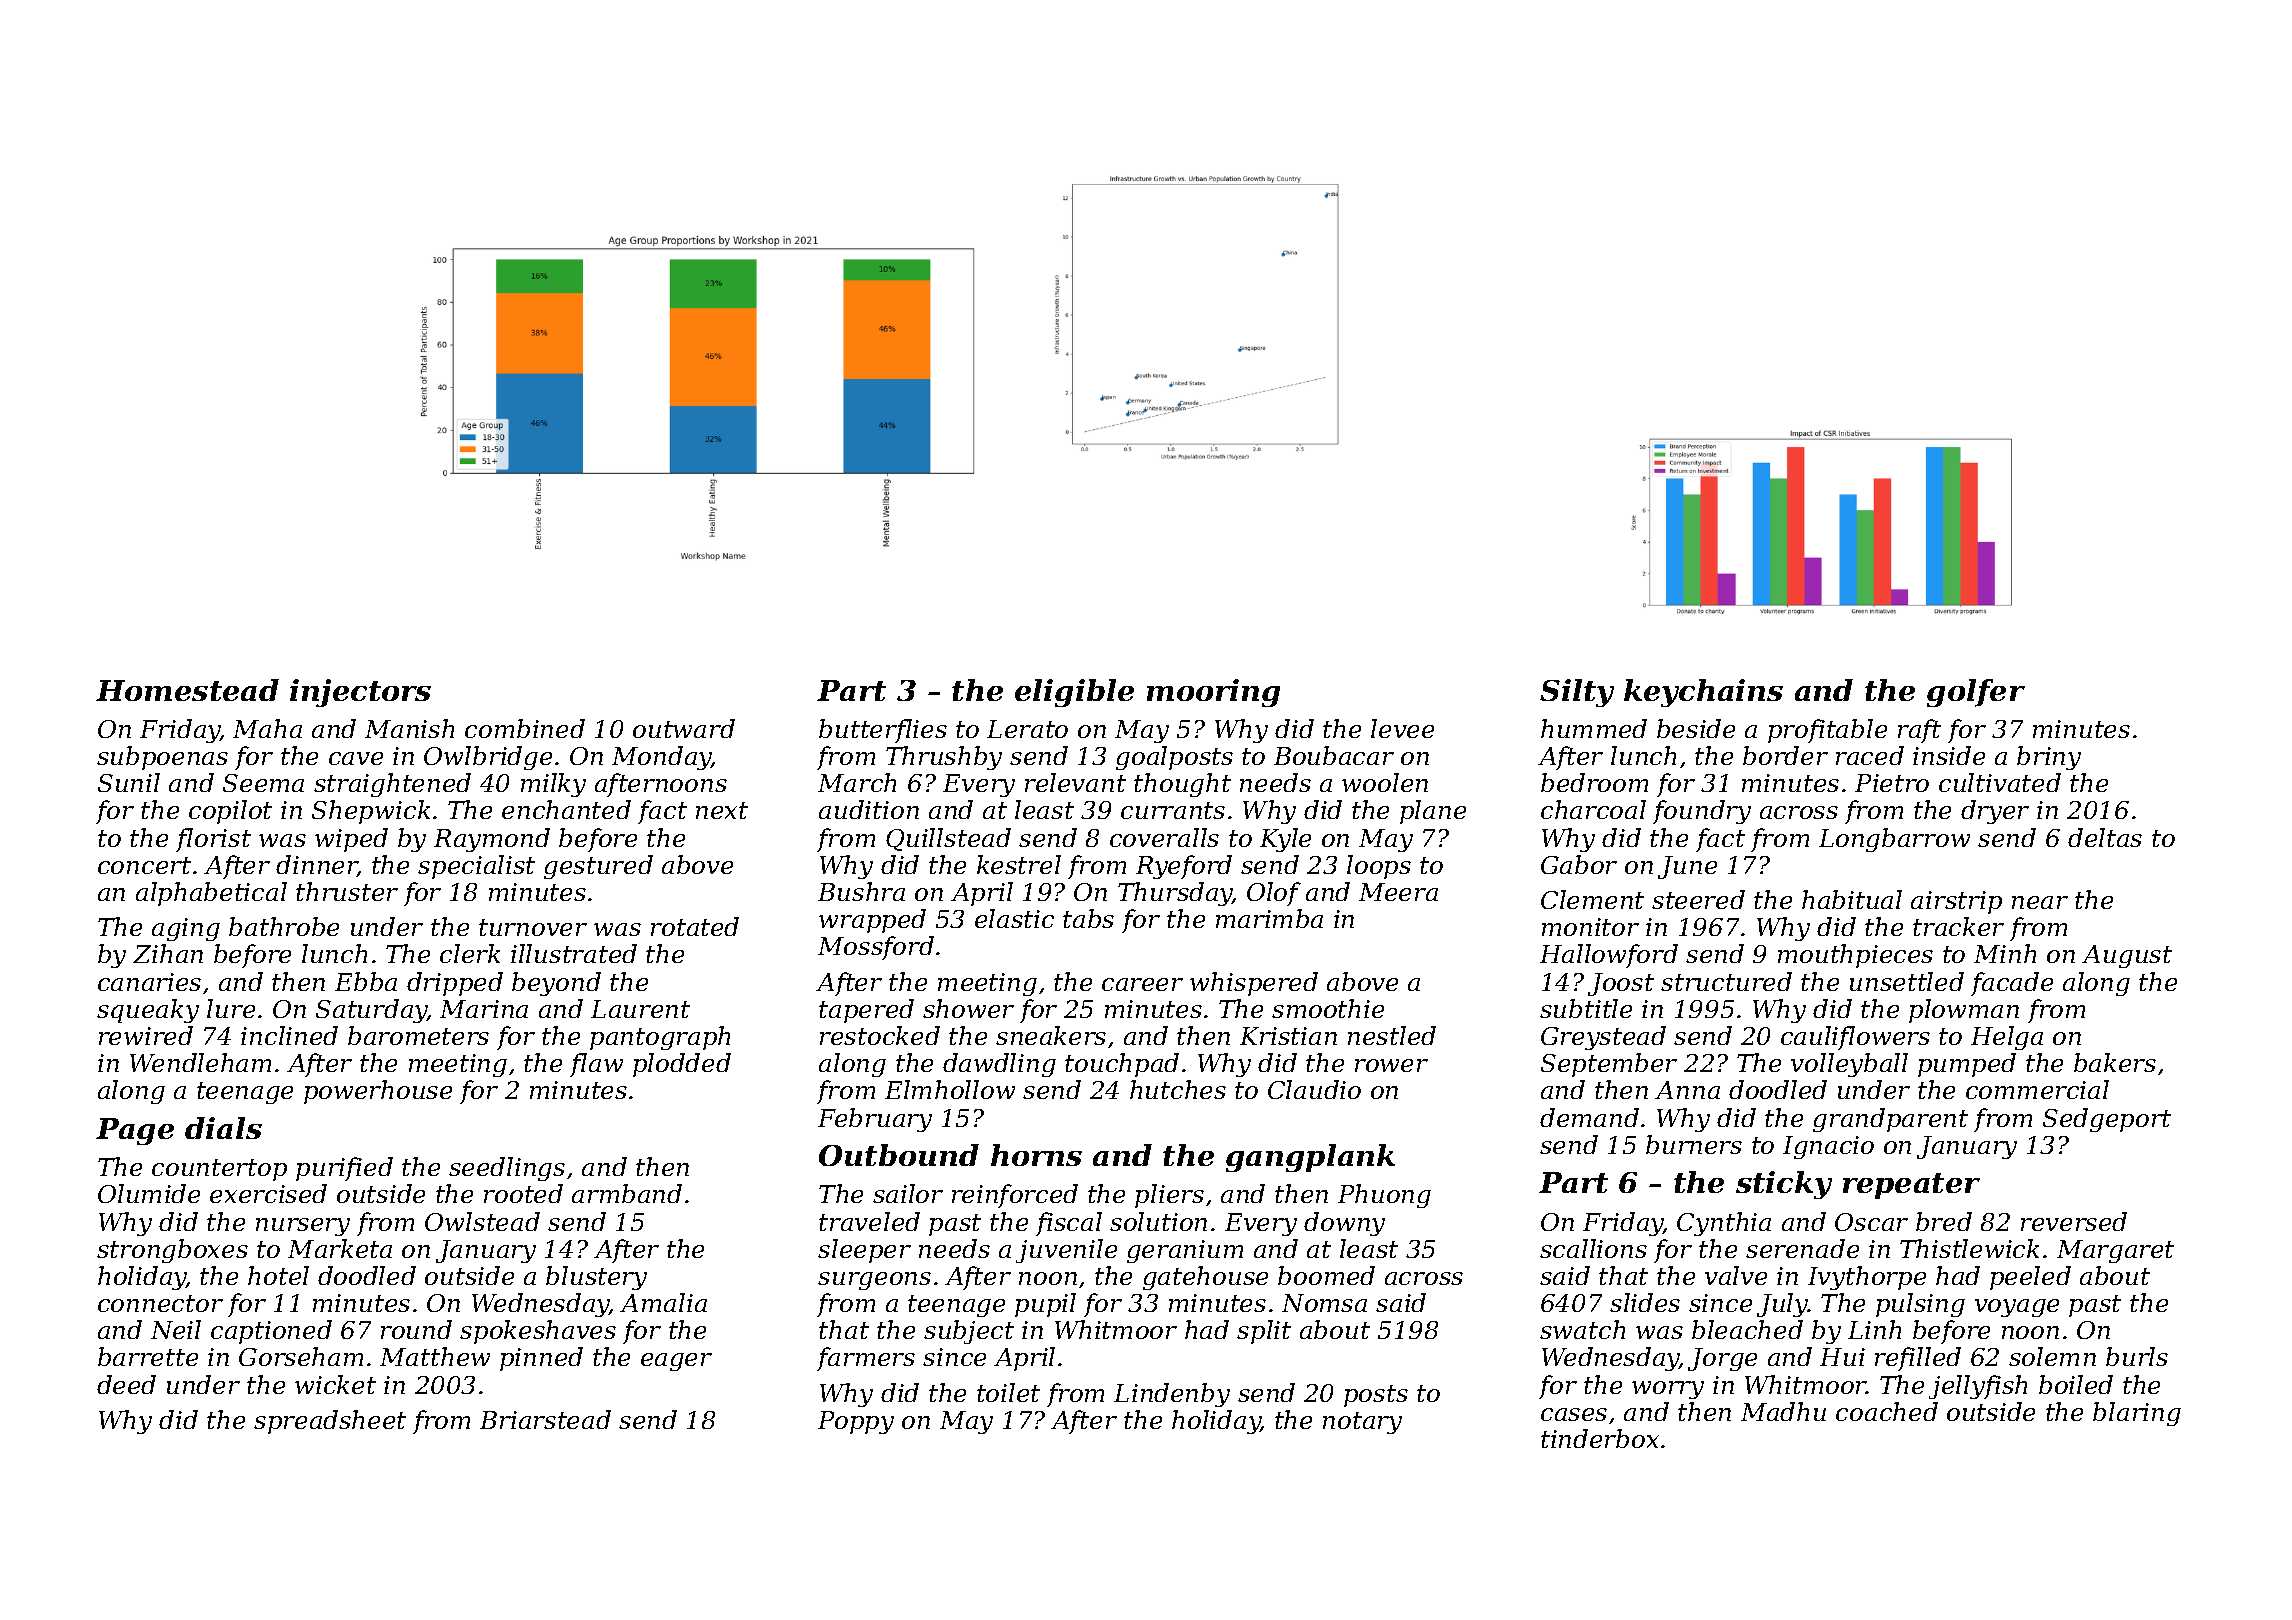 The image size is (2292, 1620). I want to click on pliers, so click(1169, 1196).
